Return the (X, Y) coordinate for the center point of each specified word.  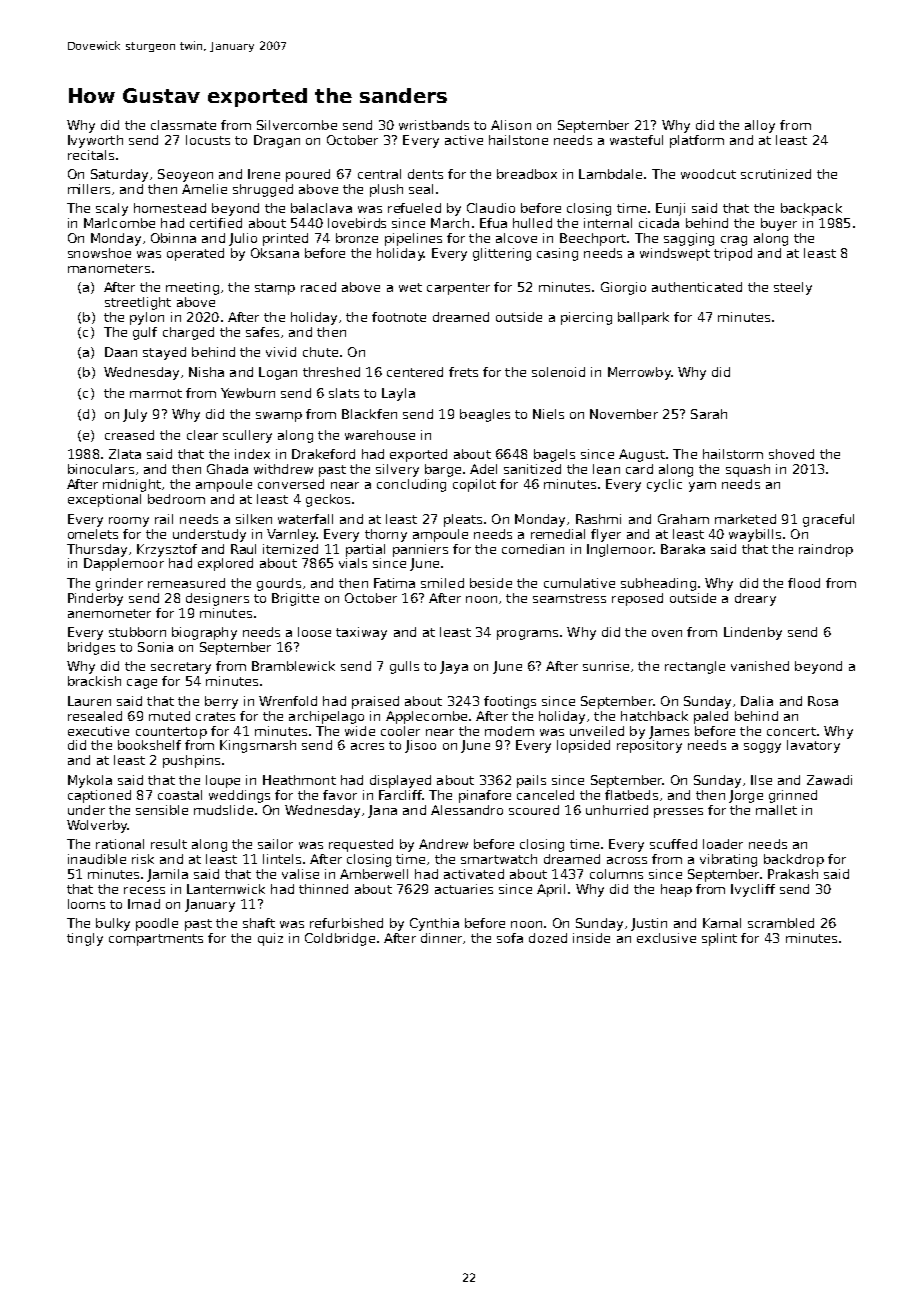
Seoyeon (185, 175)
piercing (586, 318)
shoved (791, 454)
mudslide (223, 810)
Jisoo (420, 746)
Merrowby (639, 373)
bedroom (176, 499)
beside (491, 583)
